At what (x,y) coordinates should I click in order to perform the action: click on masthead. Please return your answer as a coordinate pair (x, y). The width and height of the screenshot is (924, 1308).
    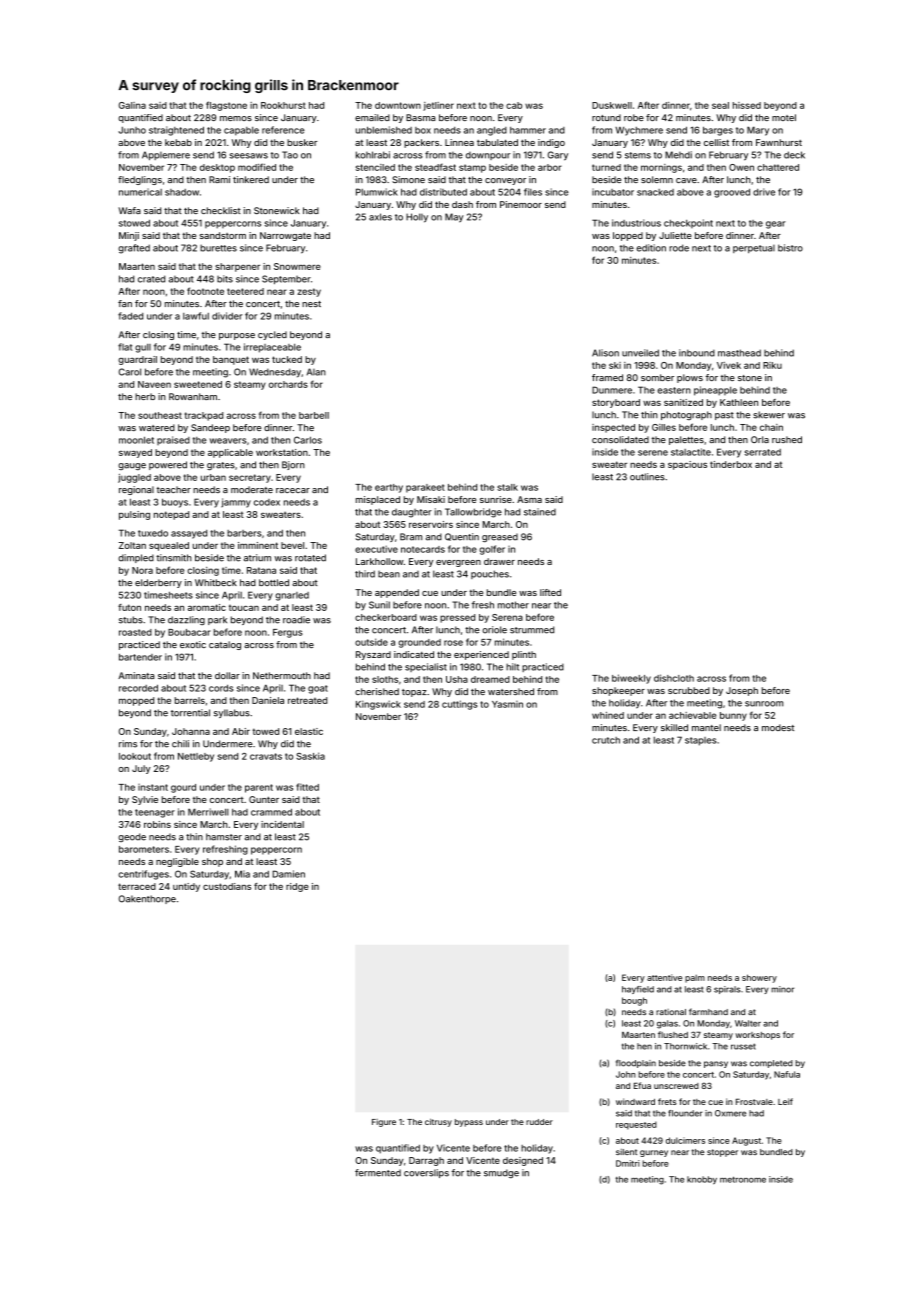
    Looking at the image, I should click on (739, 353).
